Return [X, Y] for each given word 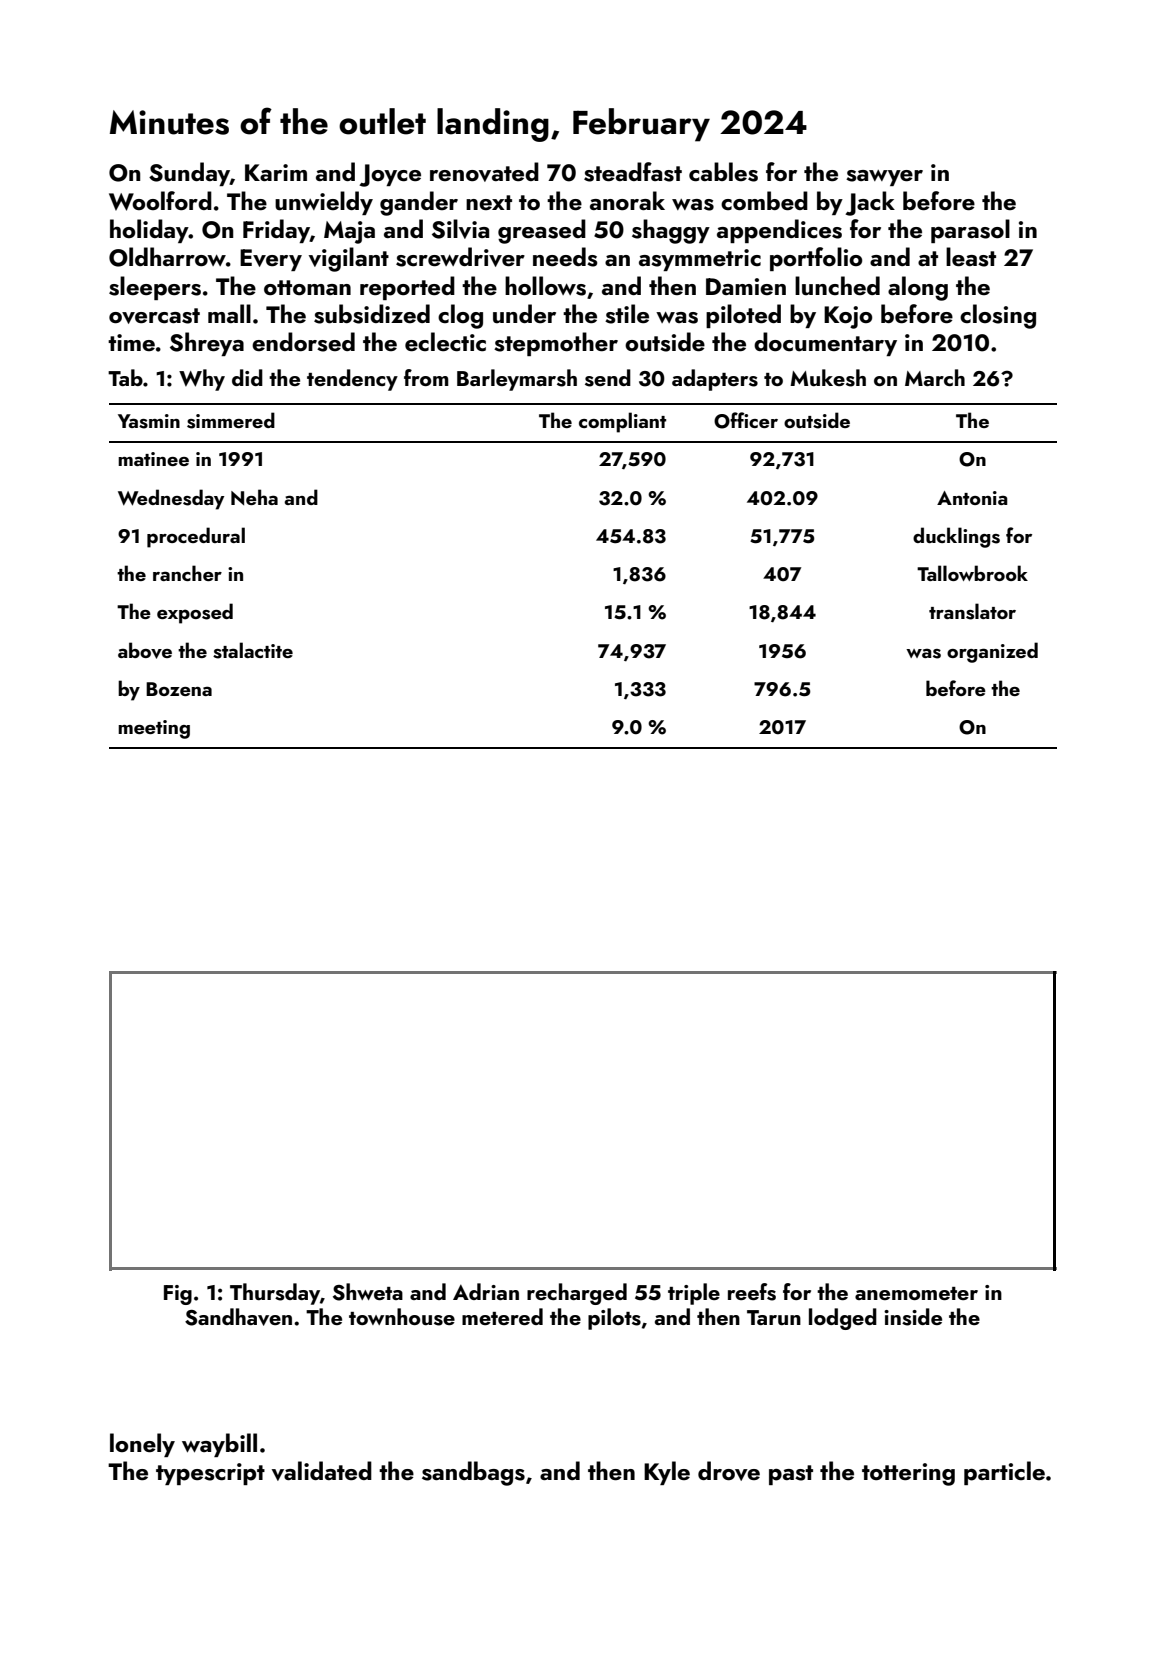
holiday [149, 231]
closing [998, 316]
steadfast [633, 172]
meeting [154, 729]
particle [1004, 1473]
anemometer [916, 1293]
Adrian [486, 1291]
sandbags [473, 1473]
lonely [142, 1445]
